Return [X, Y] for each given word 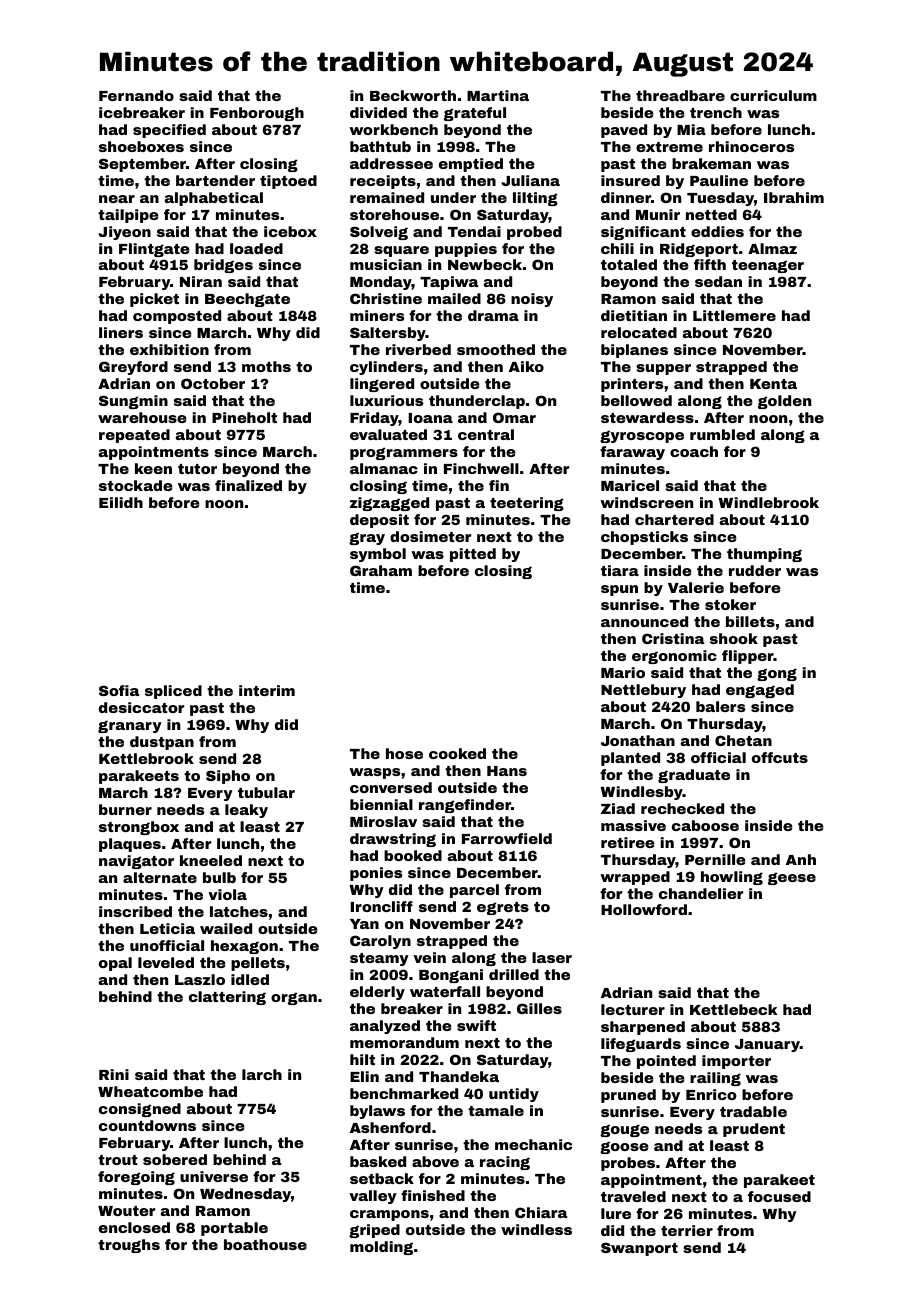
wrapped [635, 878]
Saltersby [388, 334]
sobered [175, 1159]
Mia [691, 129]
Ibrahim [794, 197]
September [142, 165]
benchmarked [404, 1093]
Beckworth [413, 95]
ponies [376, 874]
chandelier [701, 893]
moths [266, 366]
